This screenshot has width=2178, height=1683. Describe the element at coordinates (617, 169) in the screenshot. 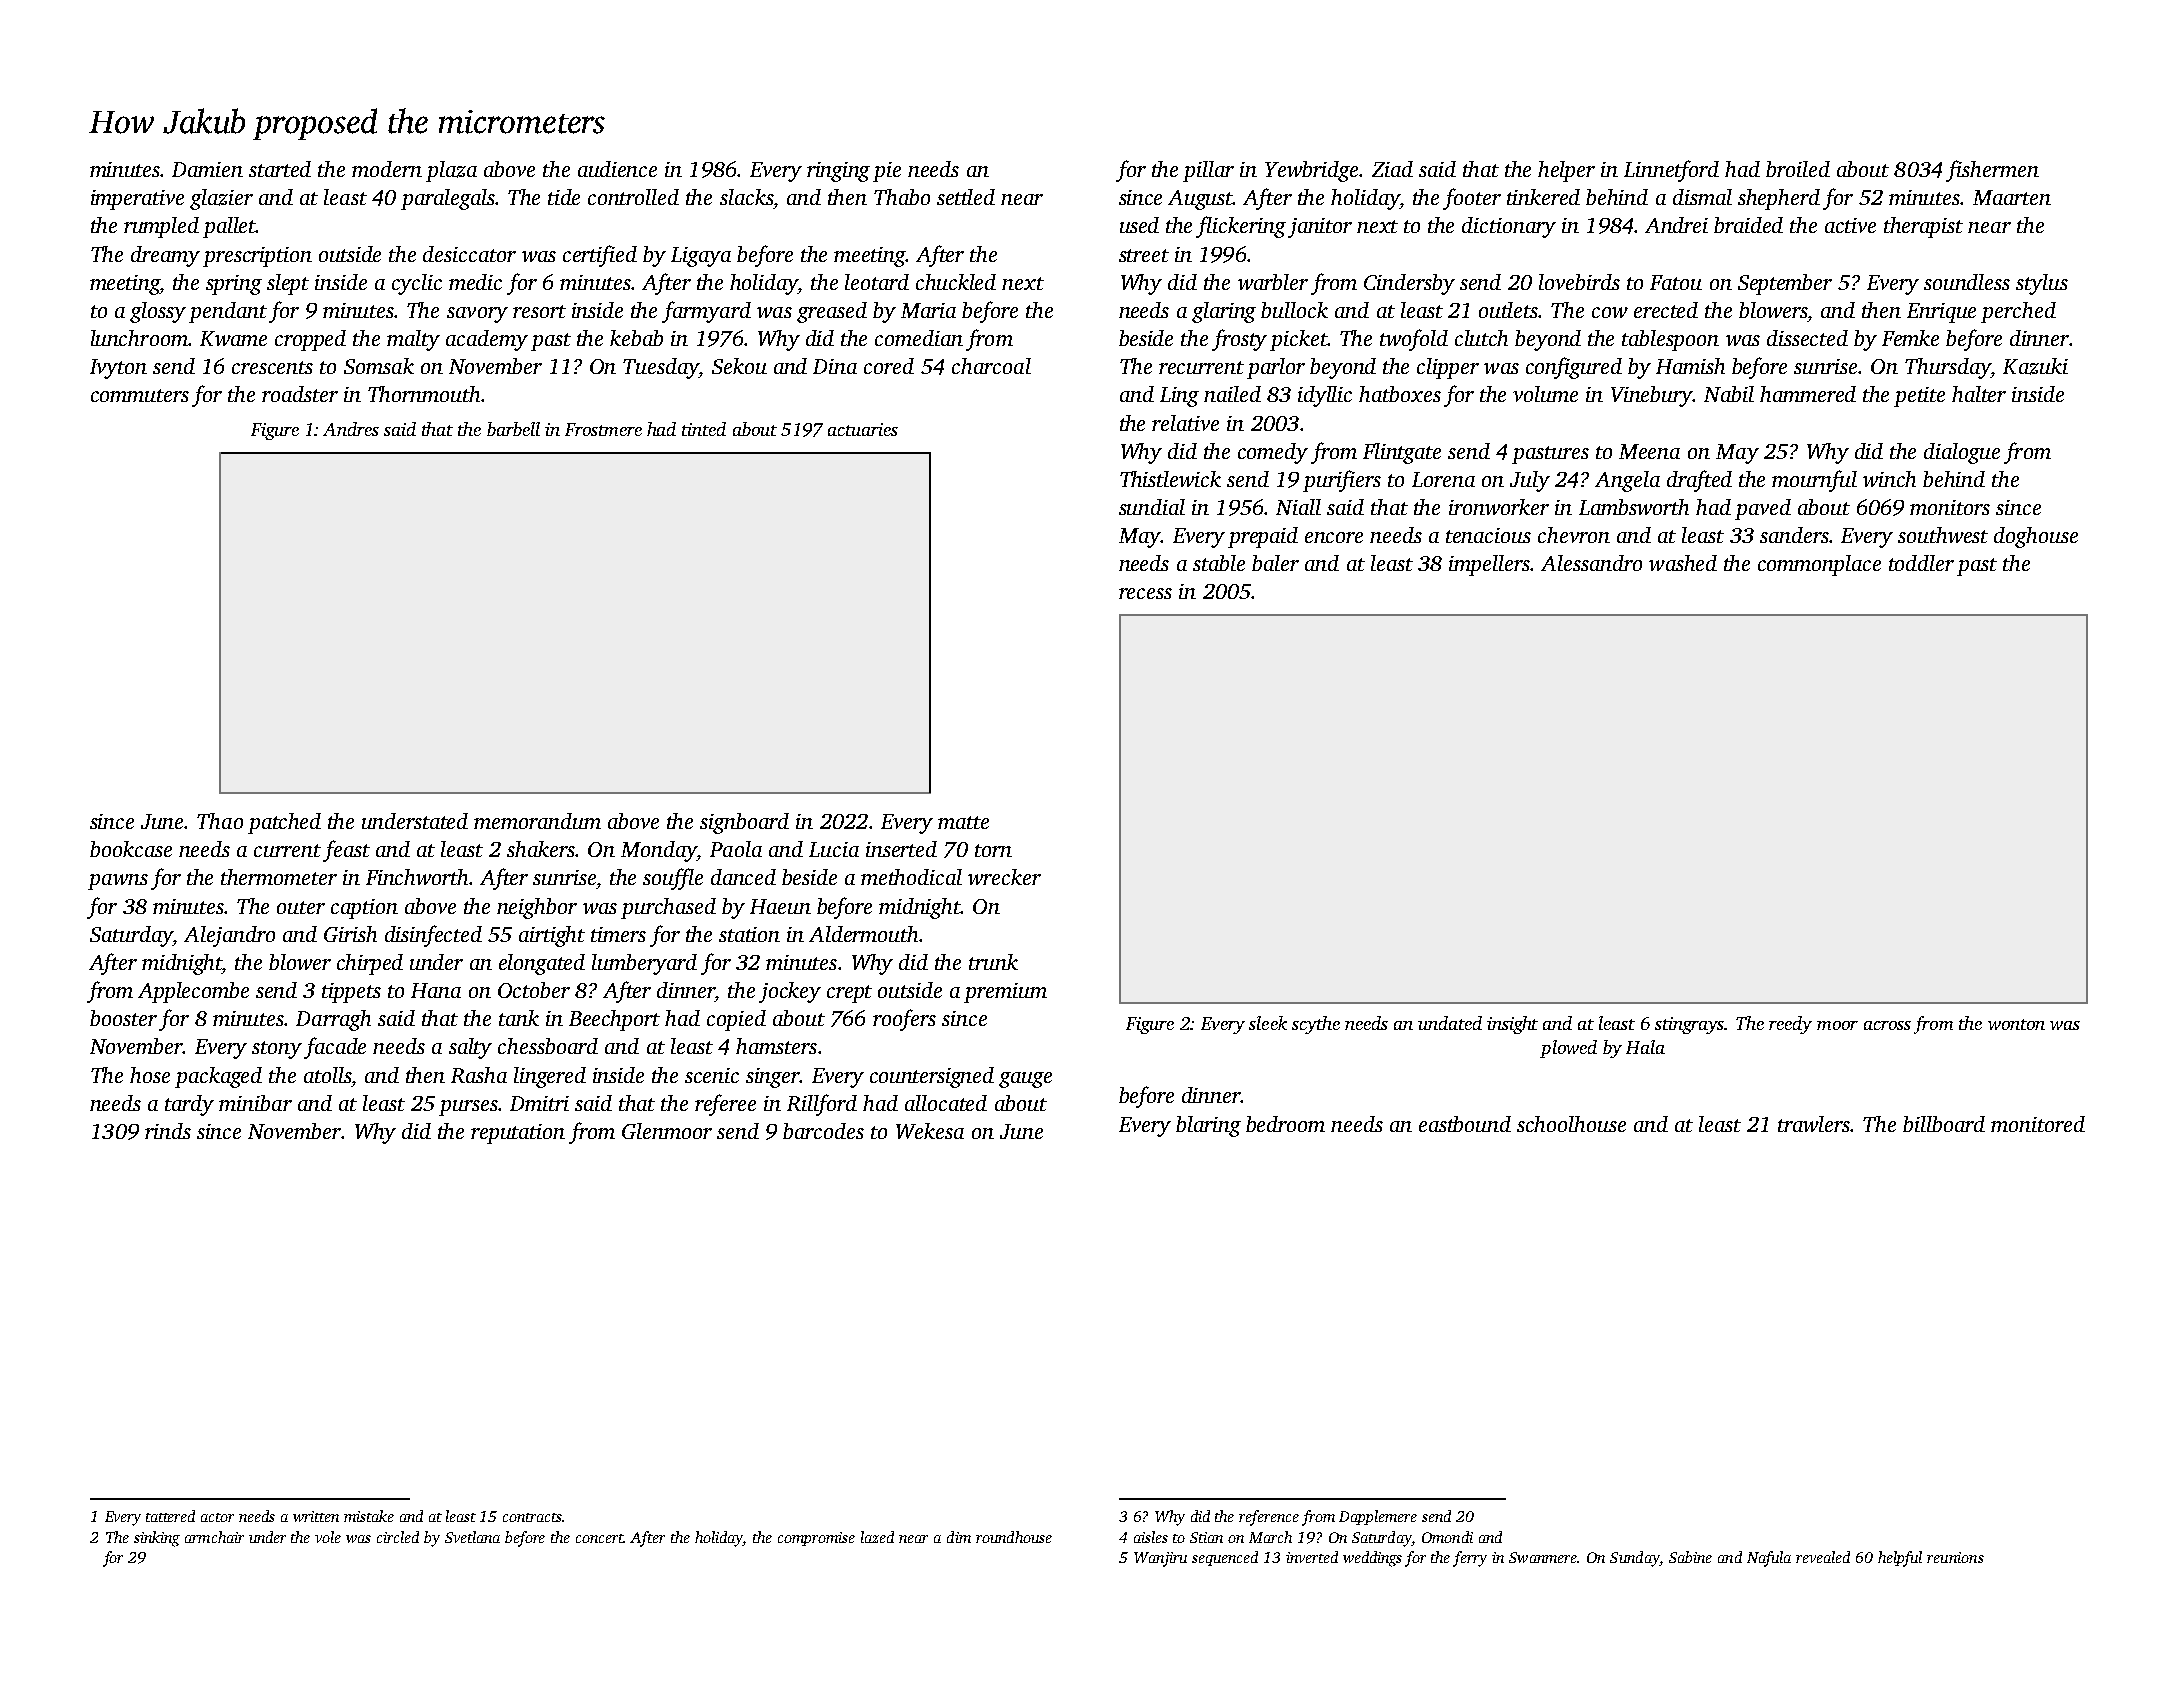

I see `audience` at that location.
